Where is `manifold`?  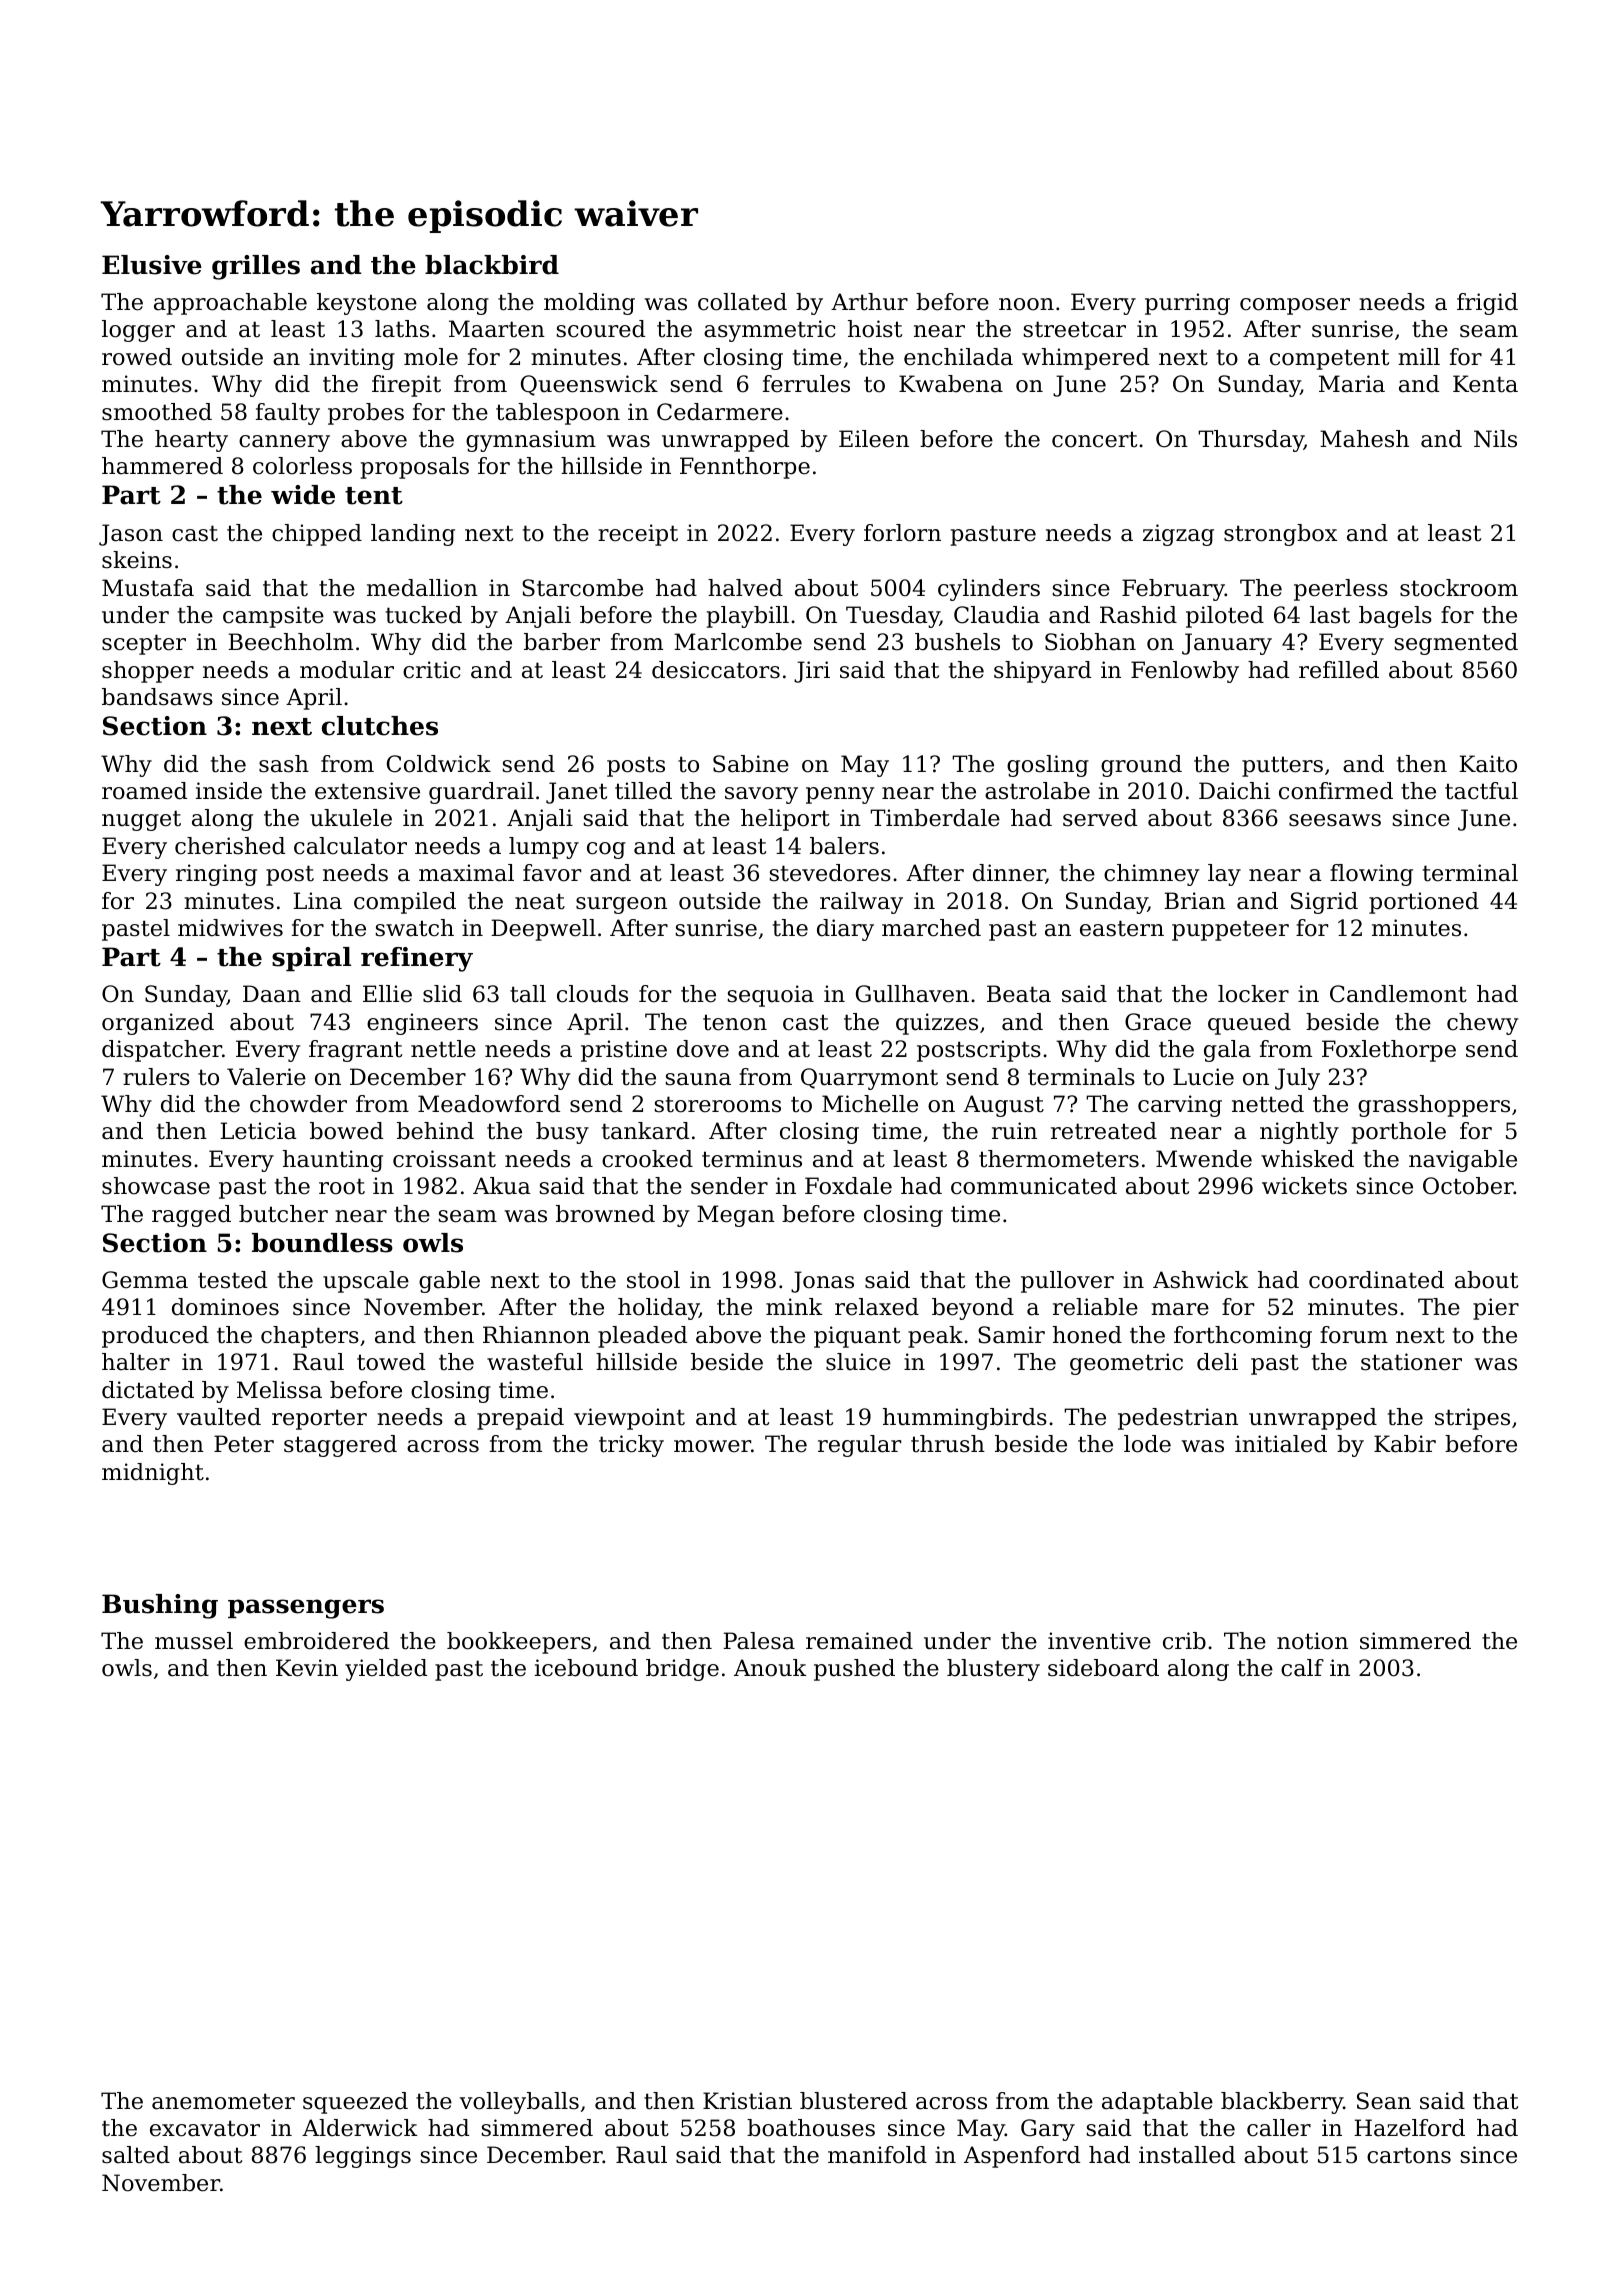 manifold is located at coordinates (877, 2155).
